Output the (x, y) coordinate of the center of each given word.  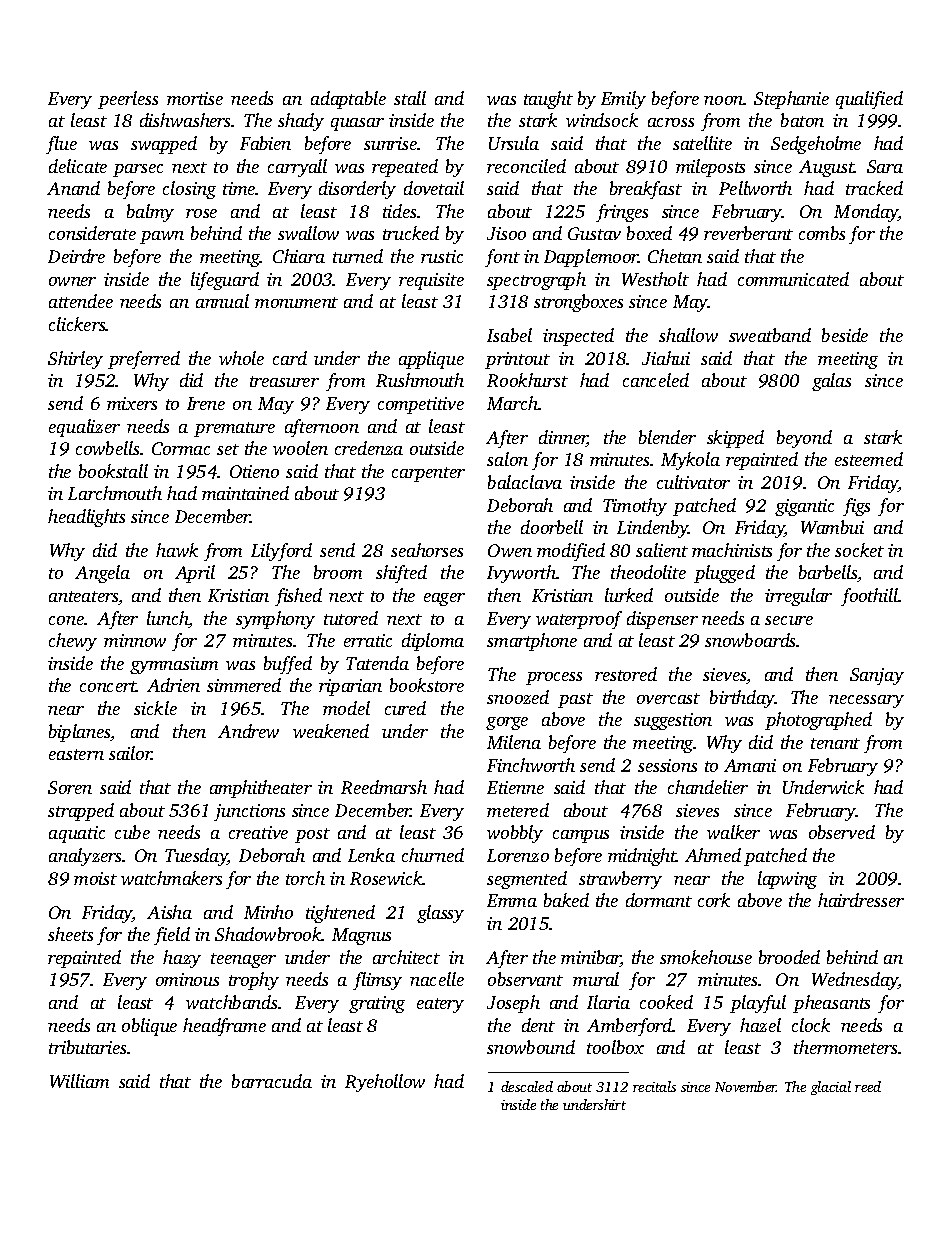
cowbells (107, 448)
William (79, 1081)
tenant (835, 743)
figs (856, 507)
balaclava (525, 482)
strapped (81, 812)
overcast (668, 698)
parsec (138, 170)
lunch (168, 619)
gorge (507, 723)
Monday (866, 213)
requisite (431, 281)
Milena (514, 742)
